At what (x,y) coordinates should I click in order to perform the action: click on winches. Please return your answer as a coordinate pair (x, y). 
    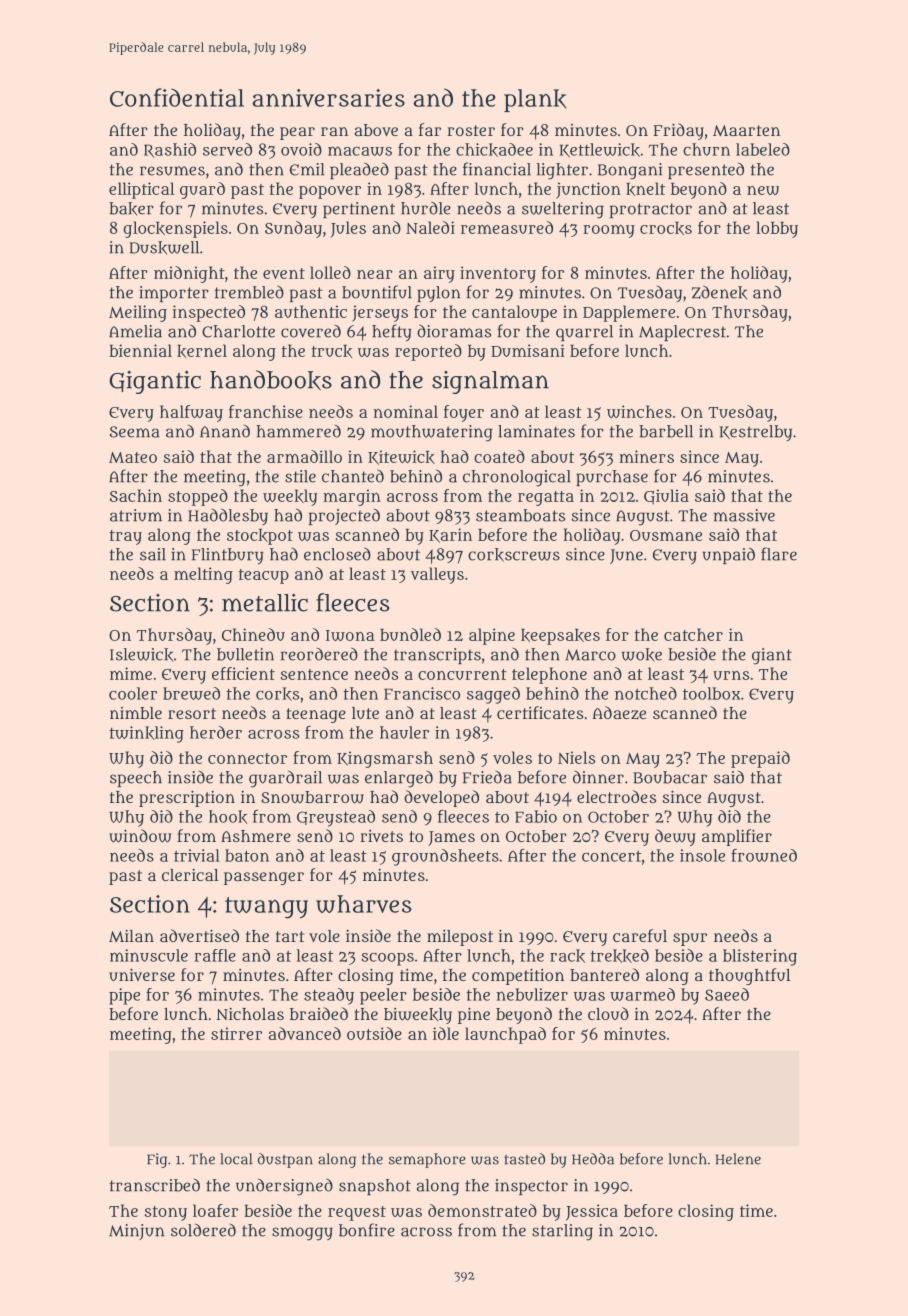
    Looking at the image, I should click on (639, 411).
